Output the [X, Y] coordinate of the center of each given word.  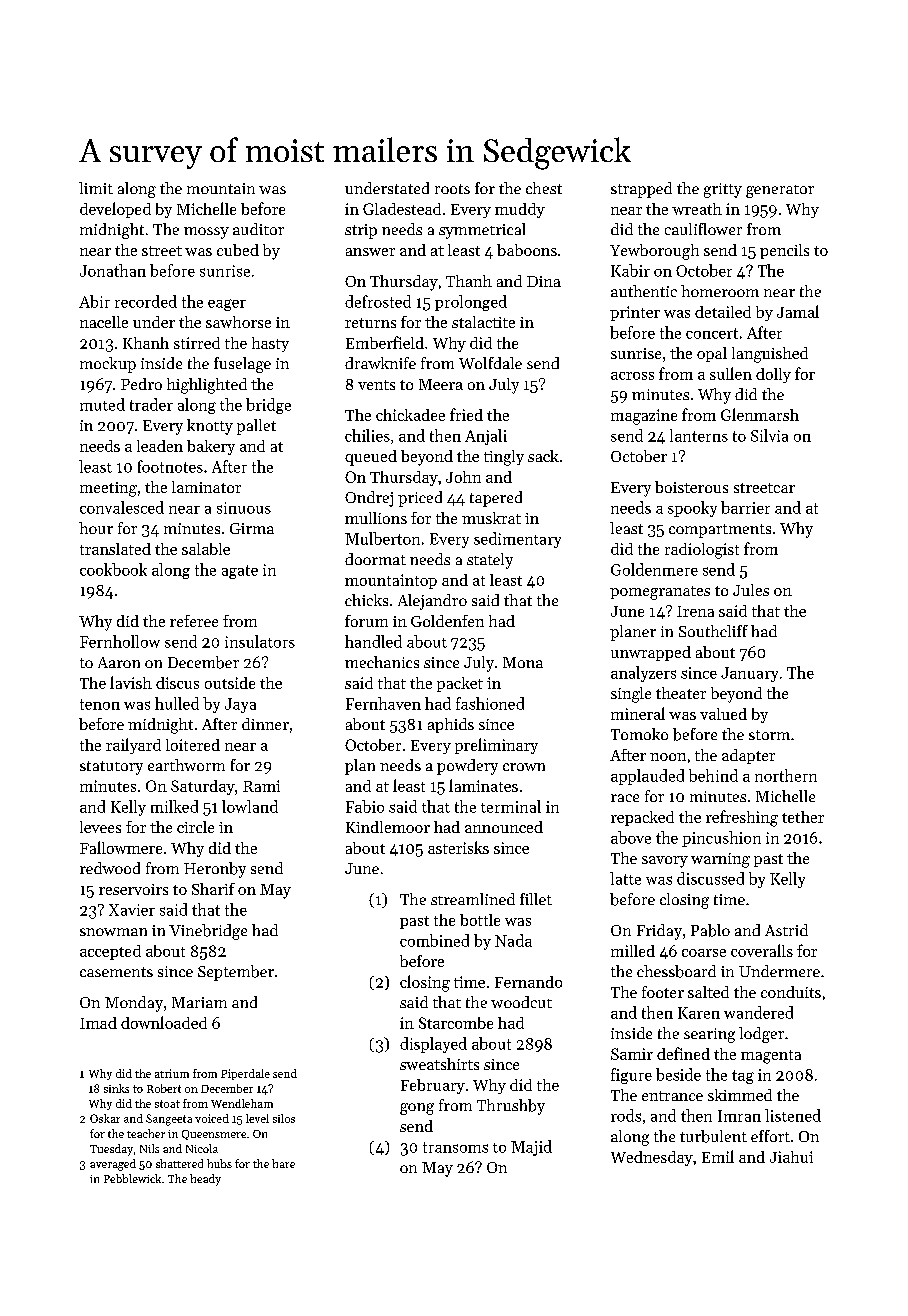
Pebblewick [132, 1178]
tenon [100, 704]
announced [504, 827]
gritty [723, 190]
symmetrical [482, 231]
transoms [455, 1147]
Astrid [786, 930]
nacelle [104, 322]
